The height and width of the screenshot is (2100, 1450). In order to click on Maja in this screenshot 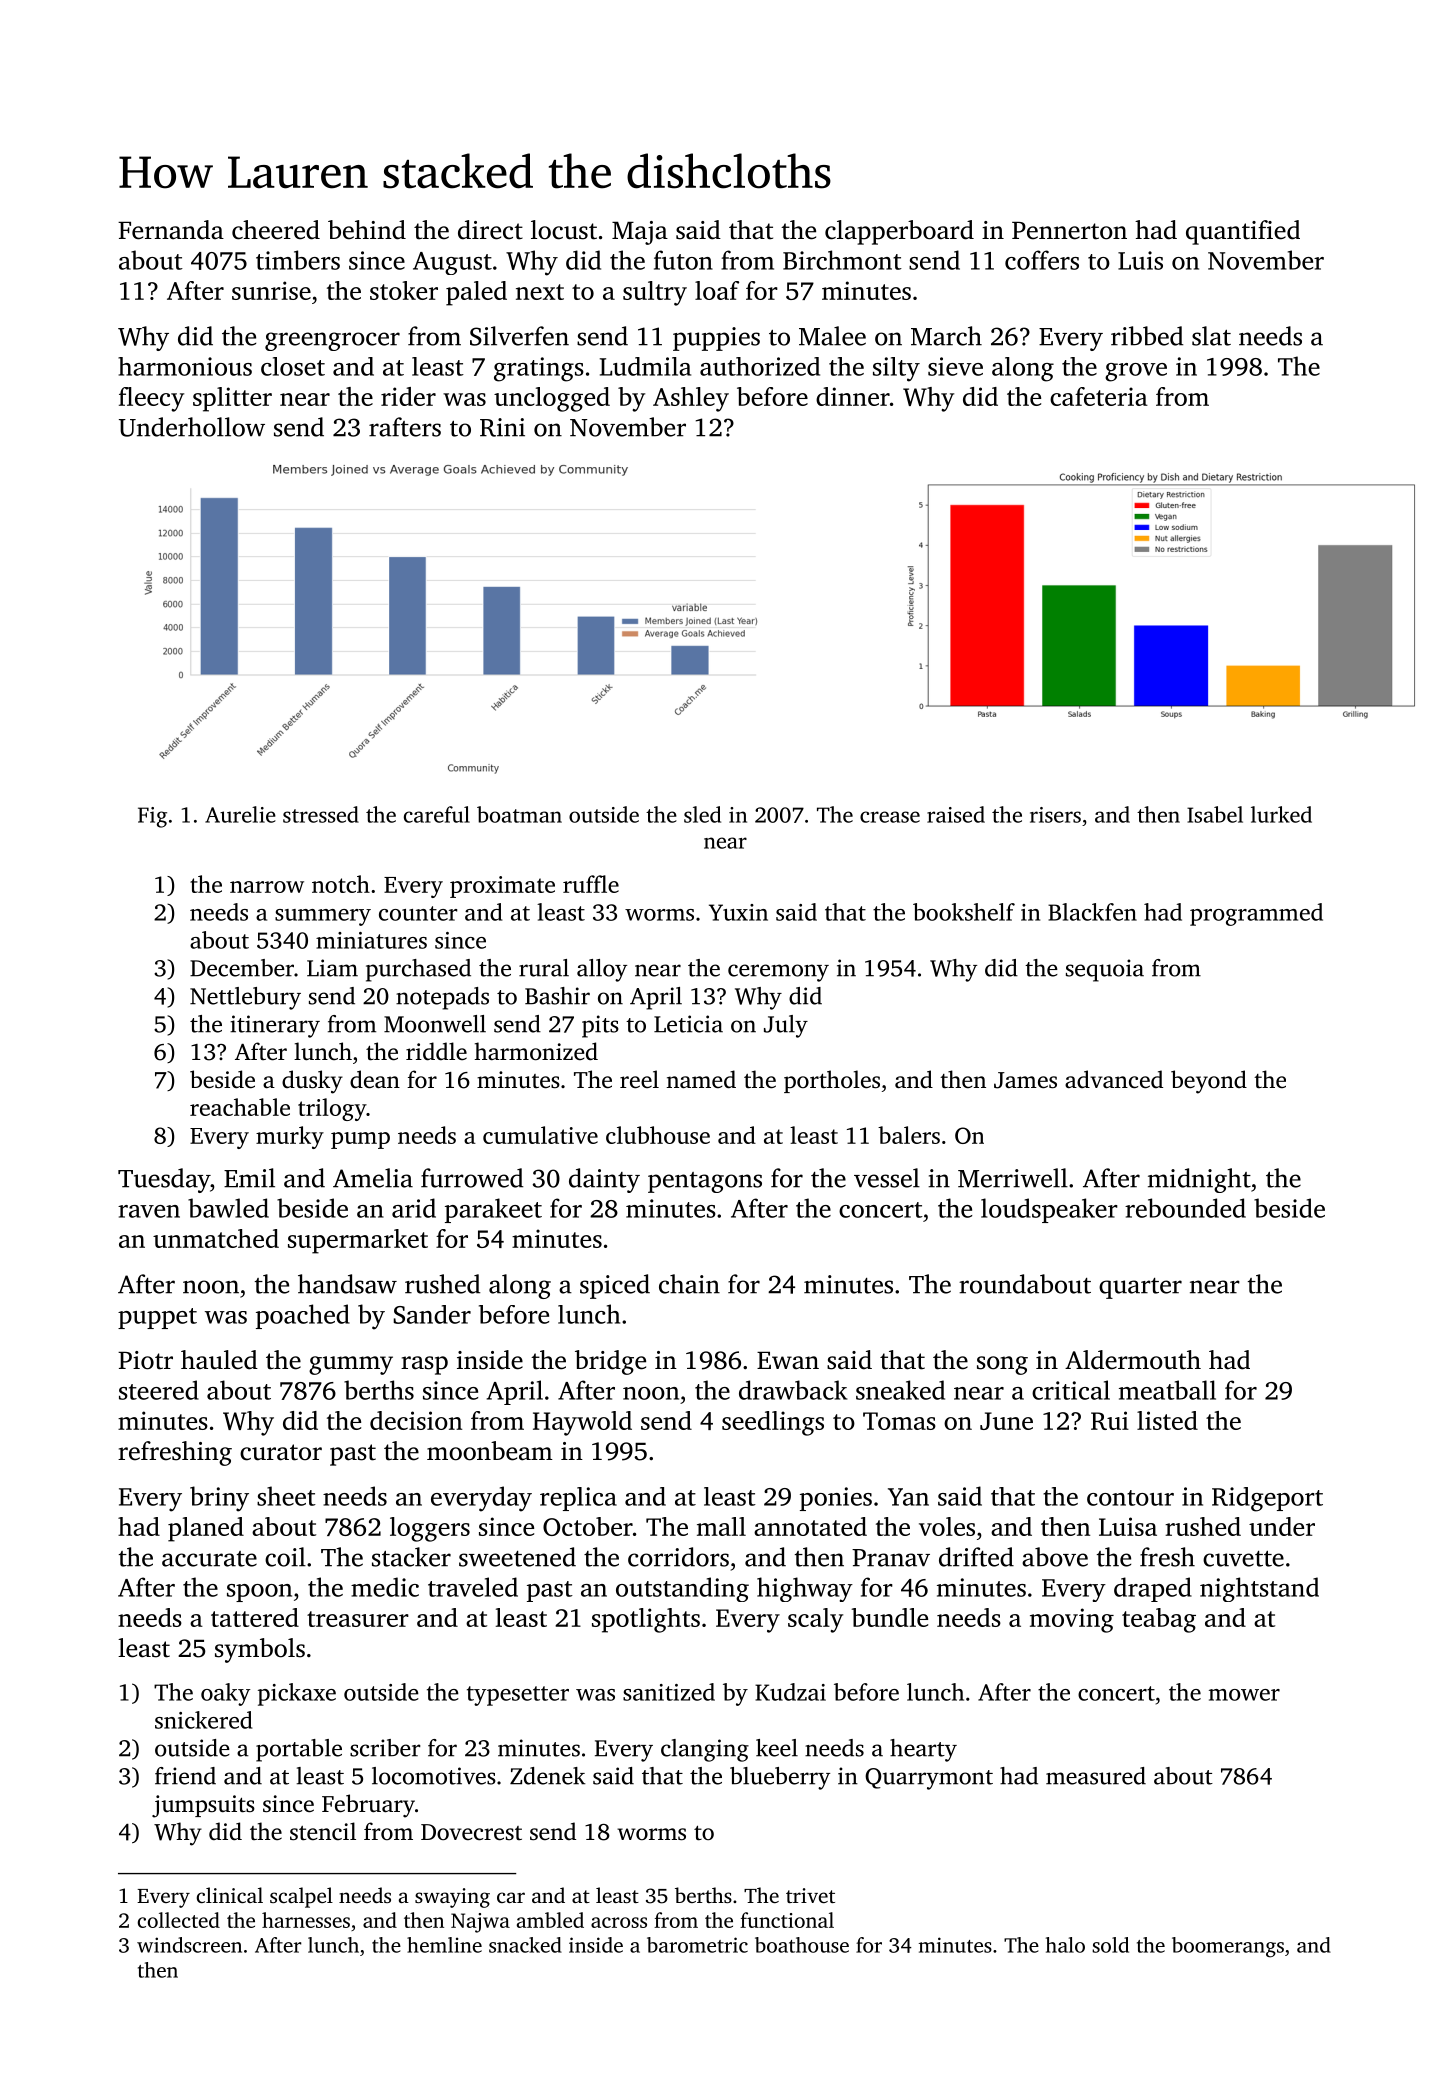, I will do `click(640, 233)`.
